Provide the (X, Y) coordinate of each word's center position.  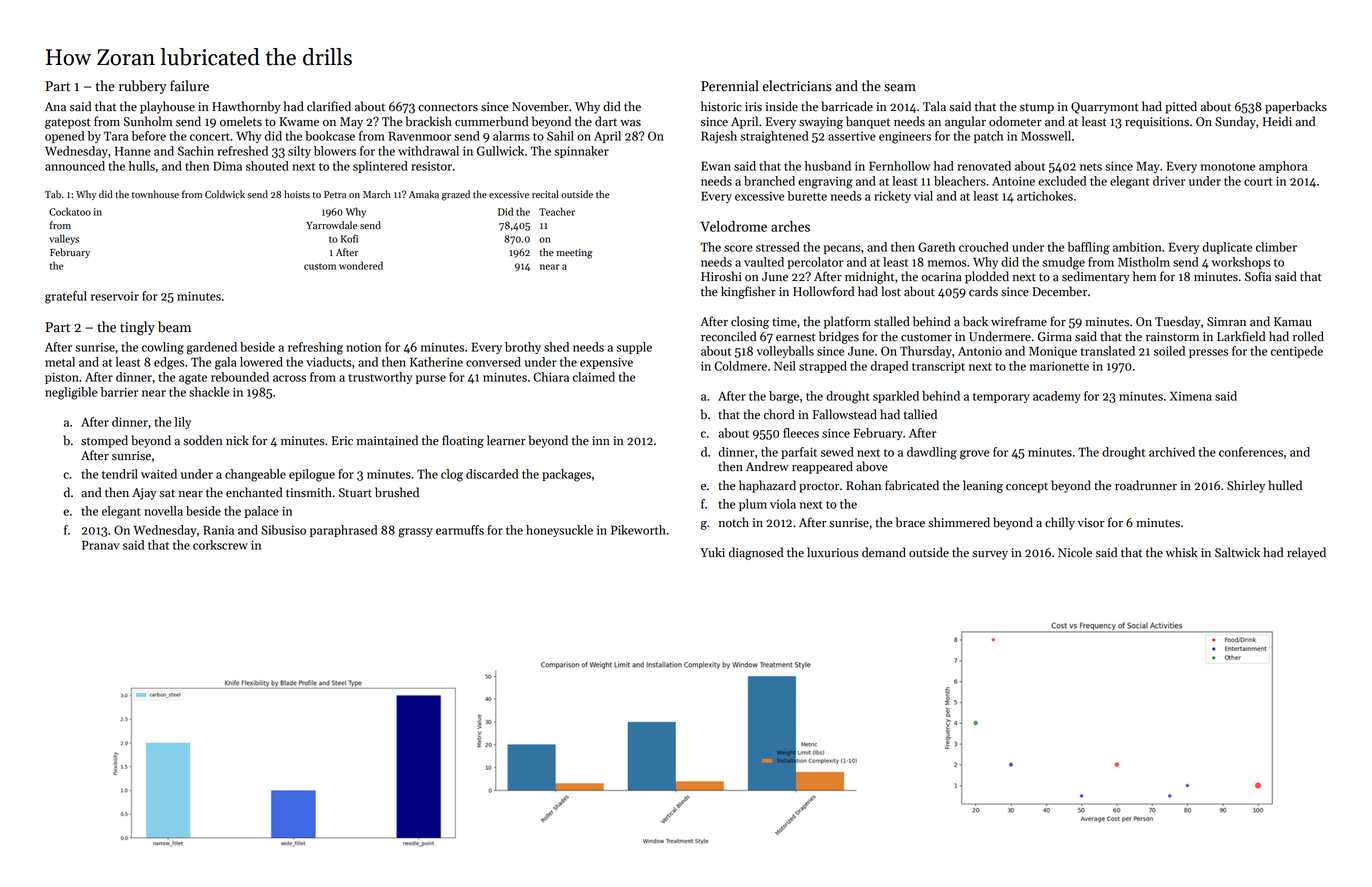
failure (189, 86)
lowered (261, 362)
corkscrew (220, 545)
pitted (1181, 107)
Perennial (730, 86)
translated (1108, 351)
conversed (493, 362)
